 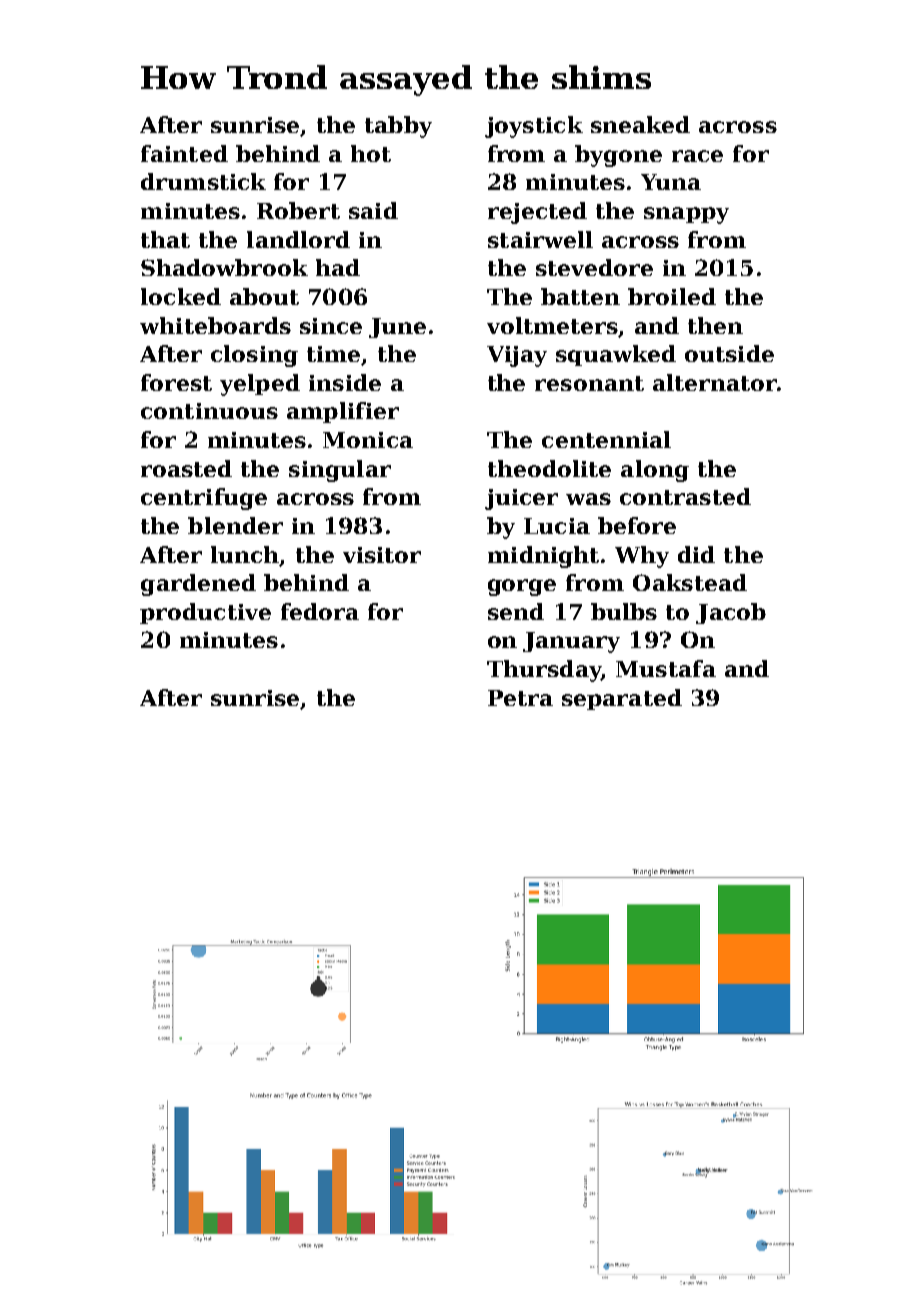 What do you see at coordinates (552, 325) in the screenshot?
I see `voltmeters` at bounding box center [552, 325].
